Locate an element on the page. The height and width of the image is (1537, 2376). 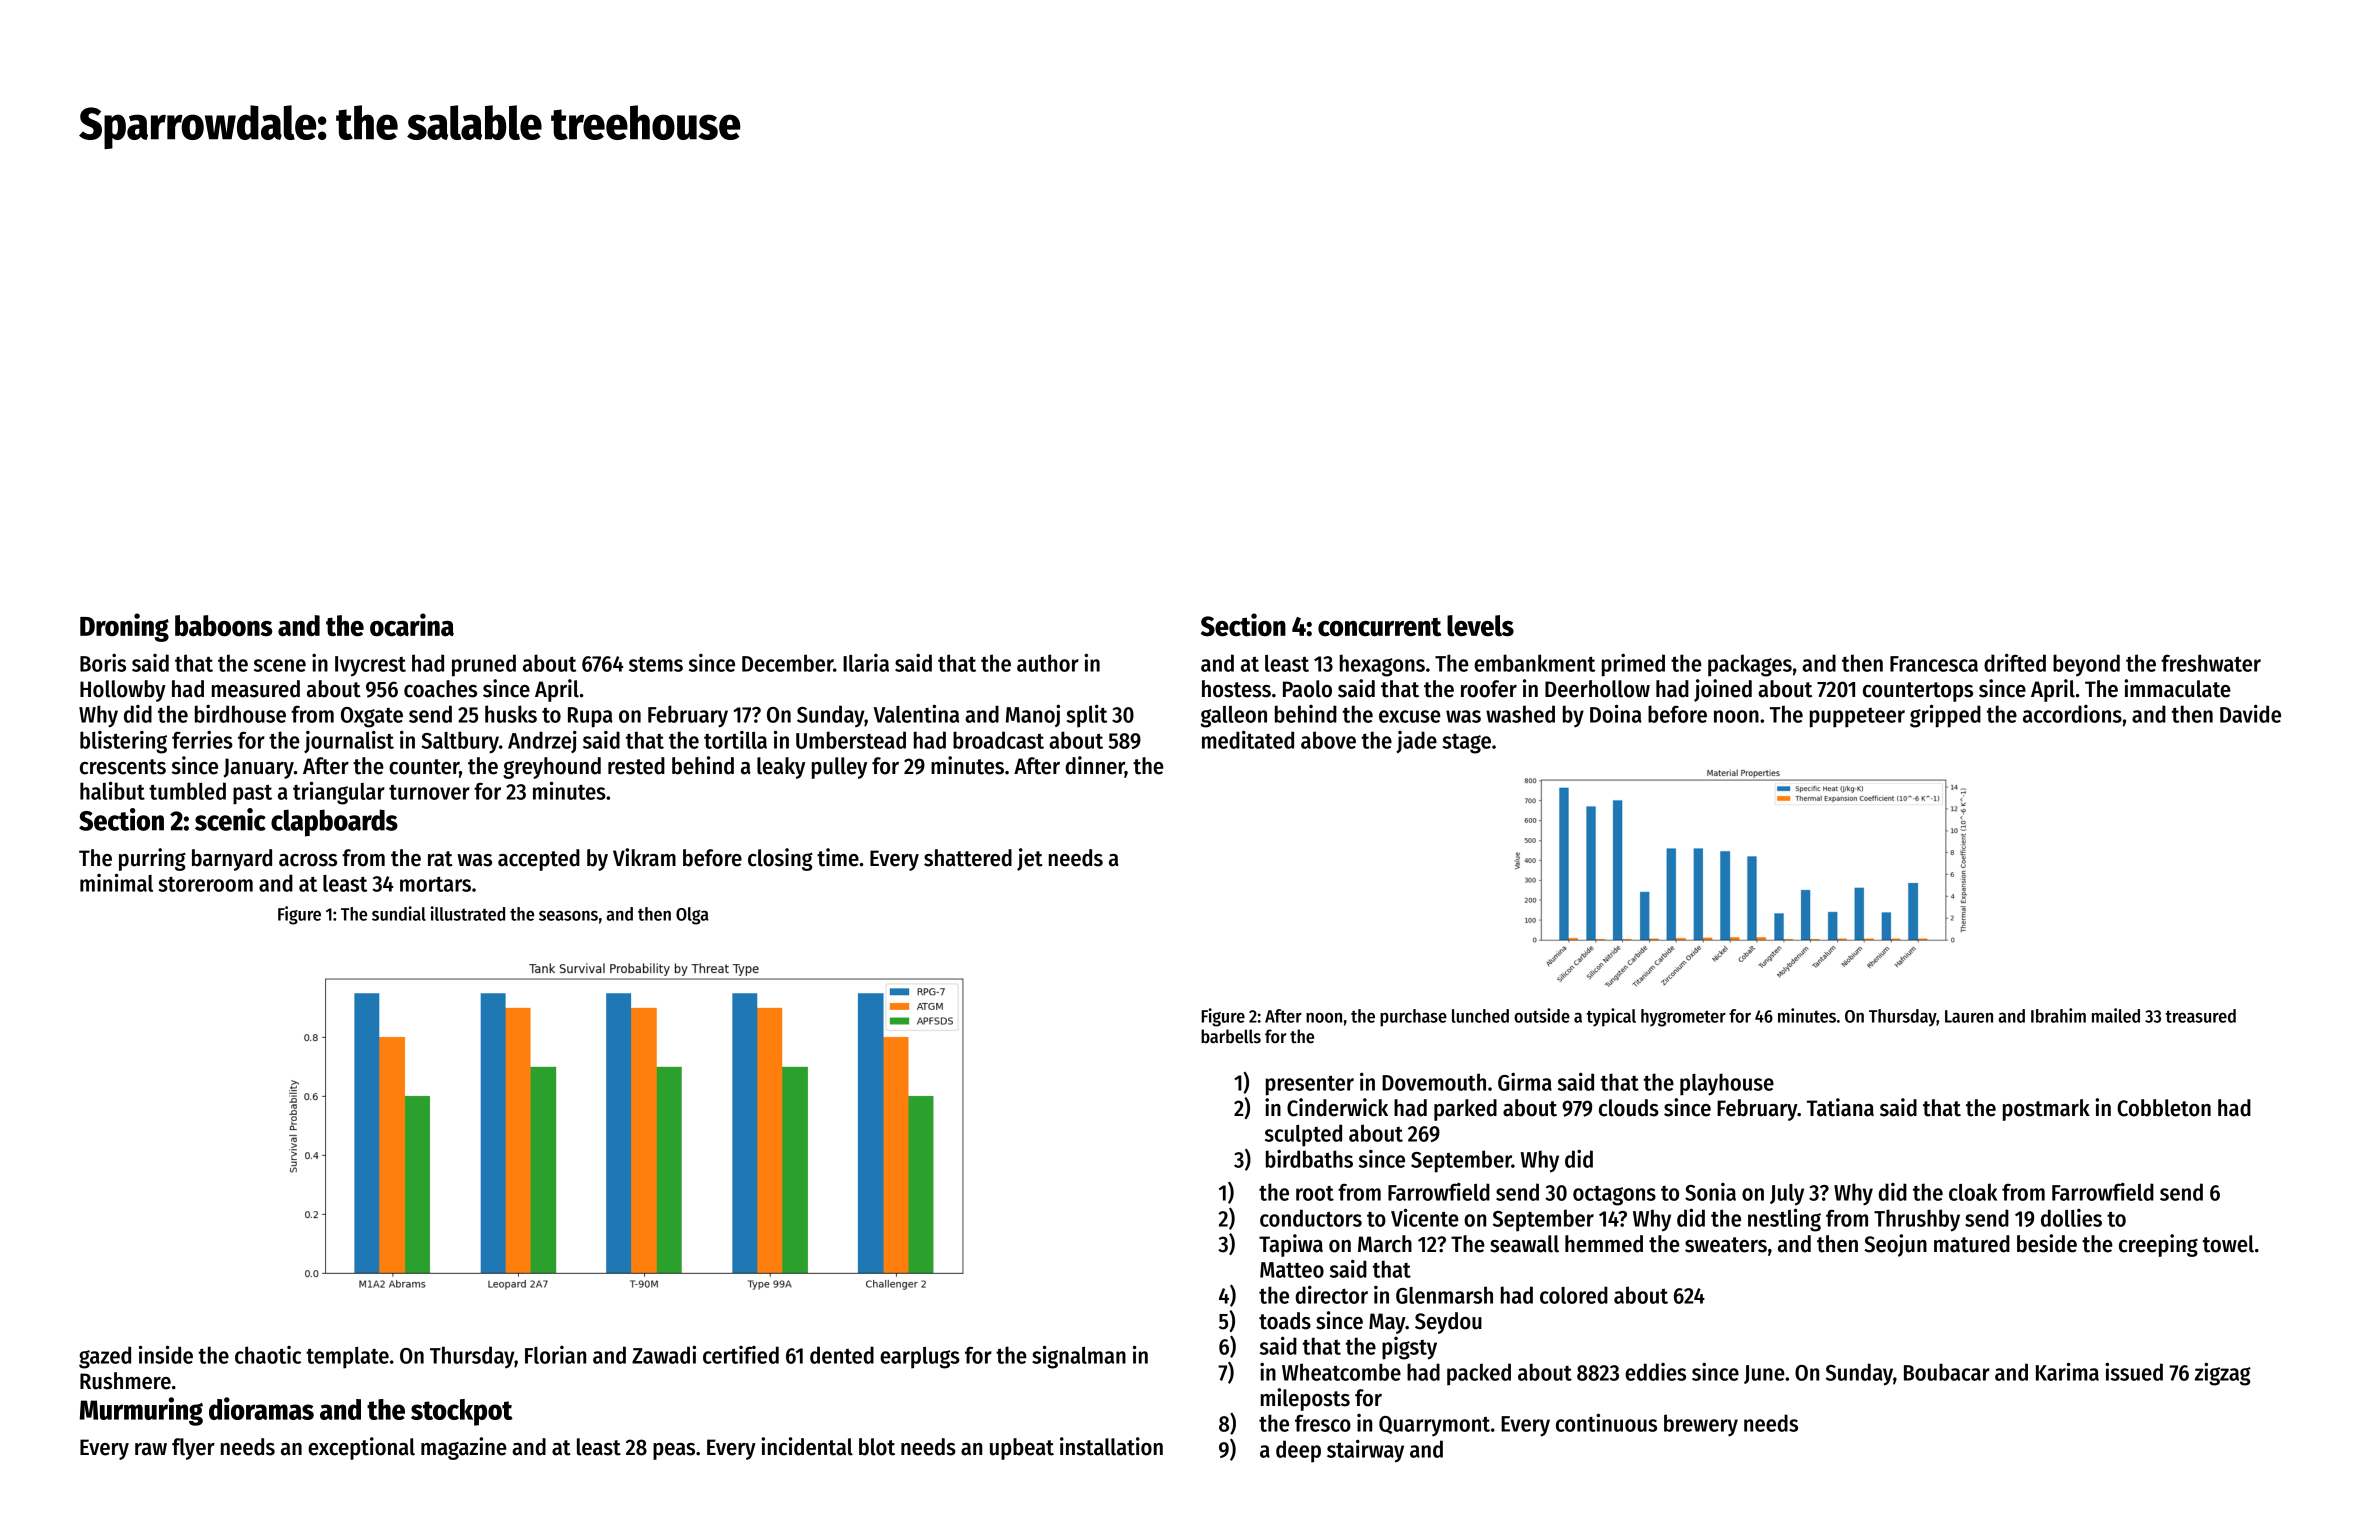
deep is located at coordinates (1298, 1451).
